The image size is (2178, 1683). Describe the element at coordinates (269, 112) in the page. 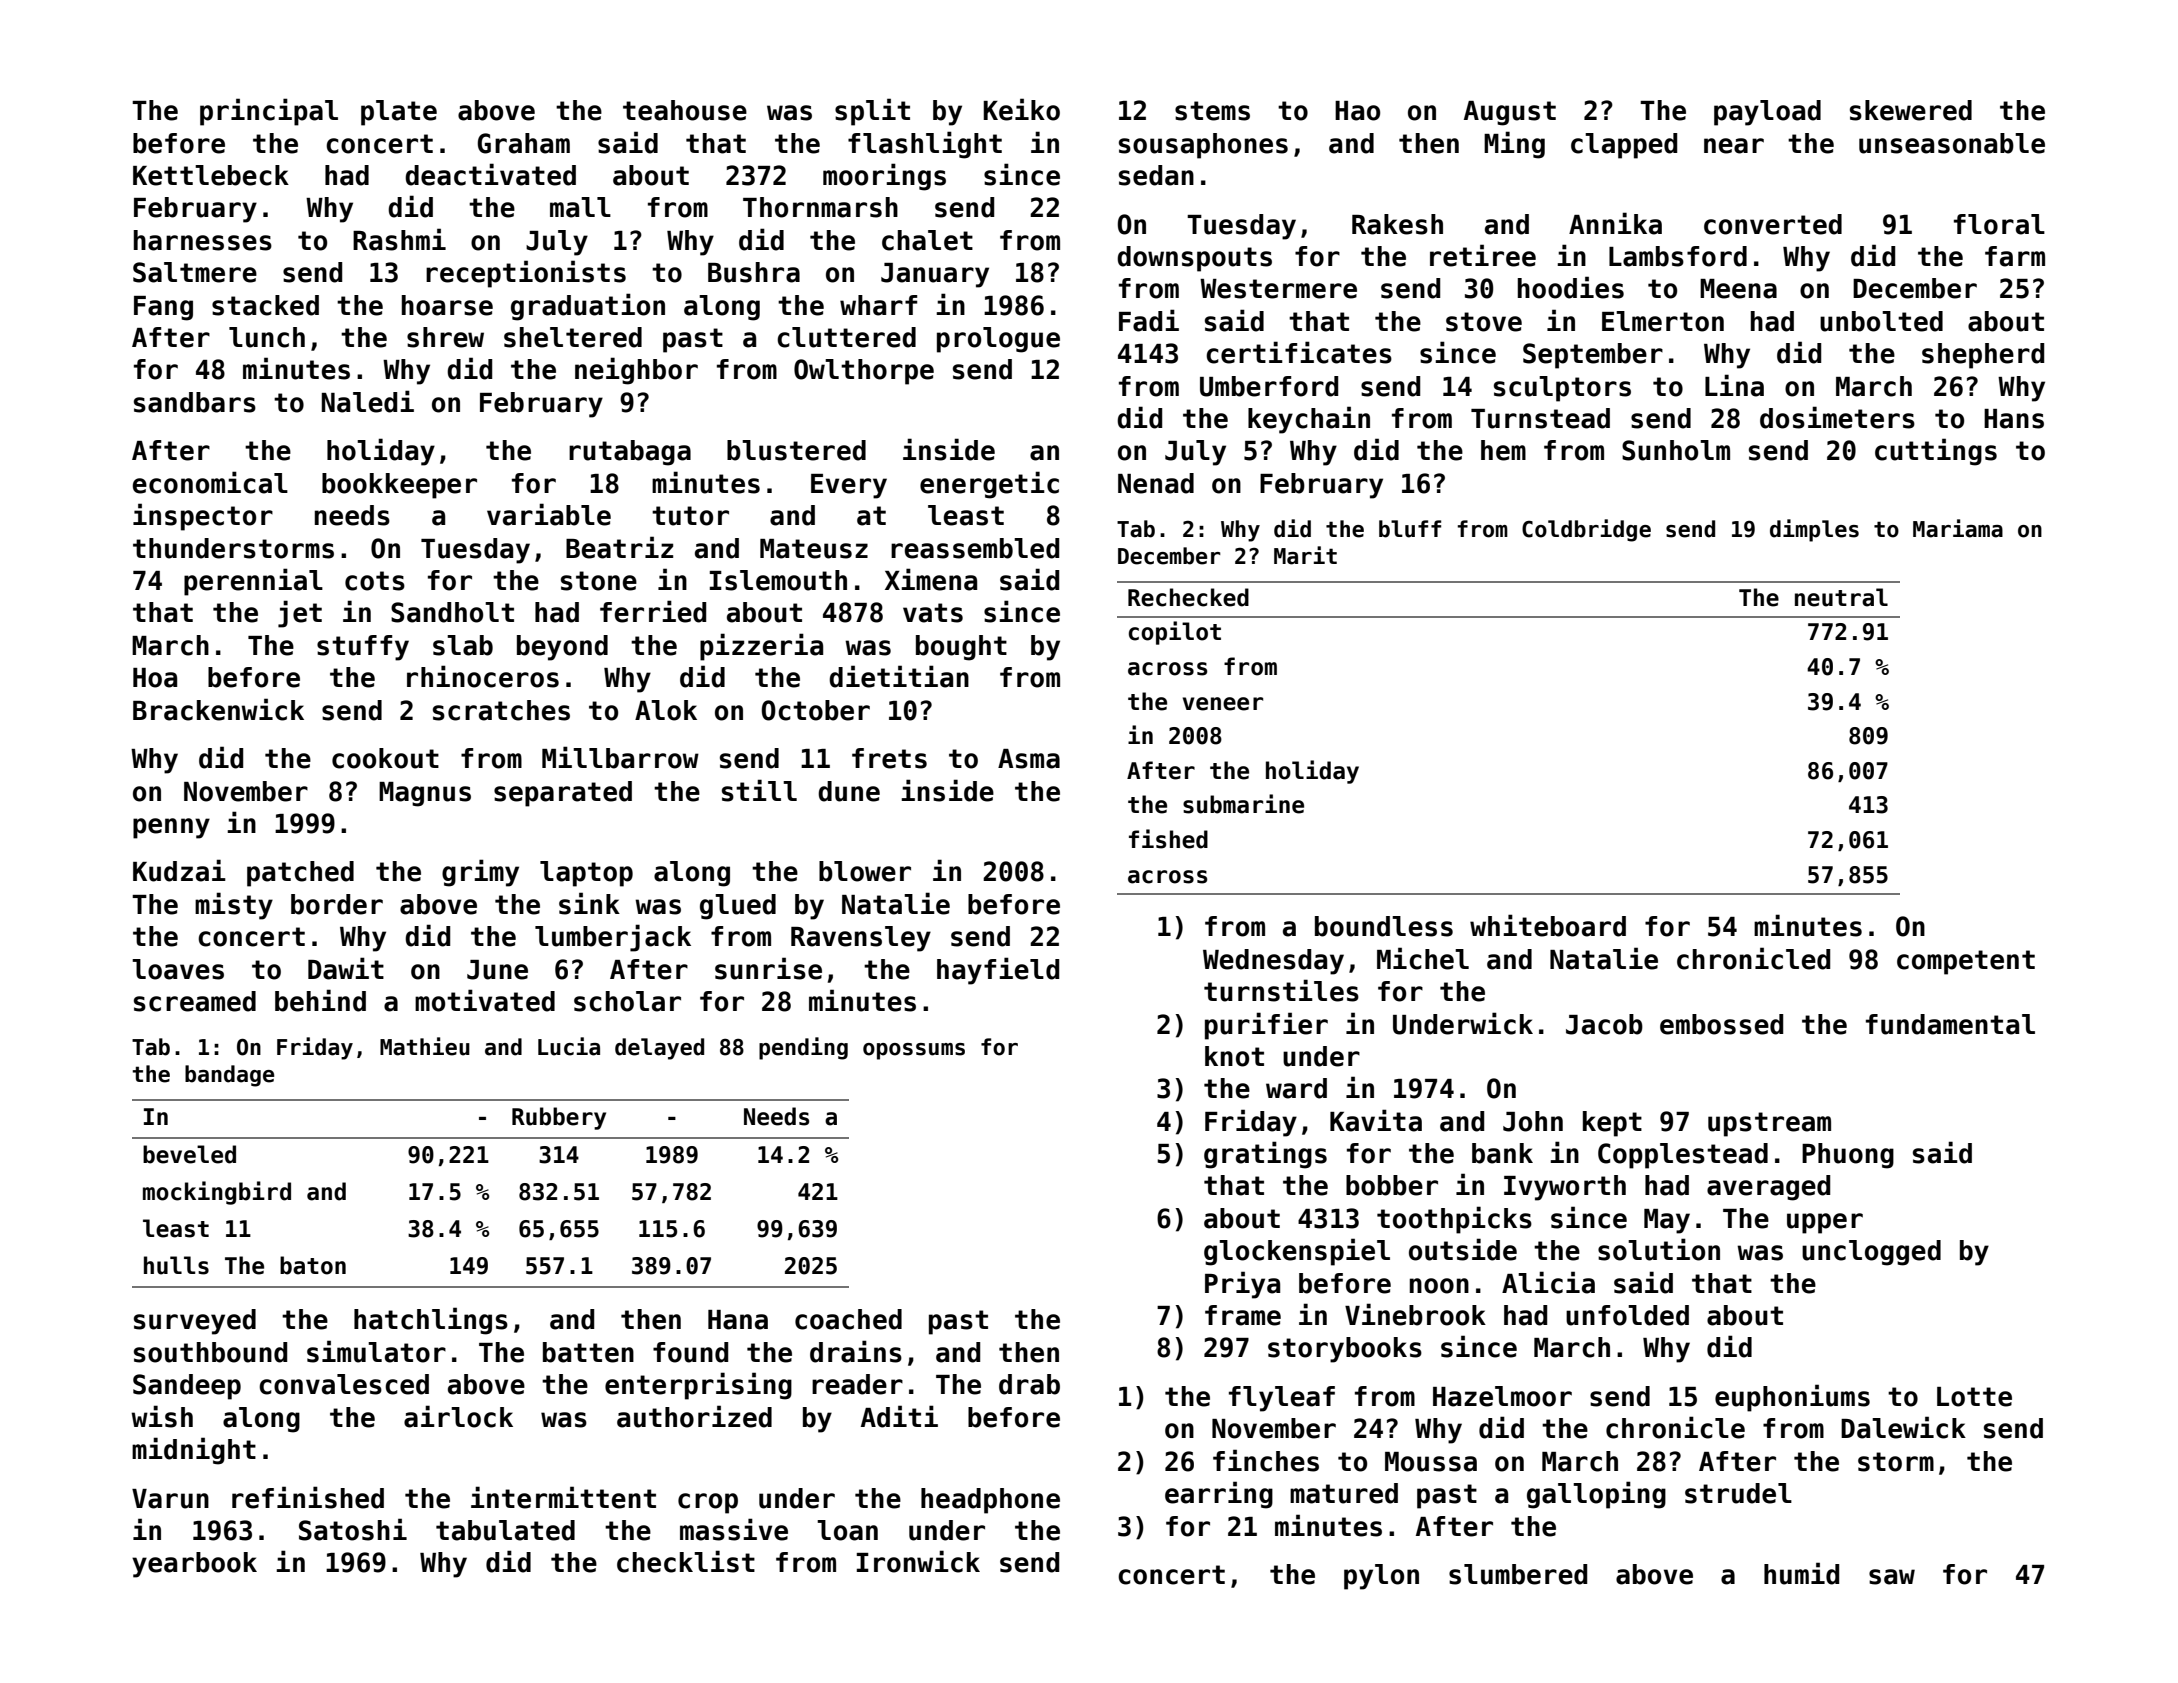

I see `principal` at that location.
